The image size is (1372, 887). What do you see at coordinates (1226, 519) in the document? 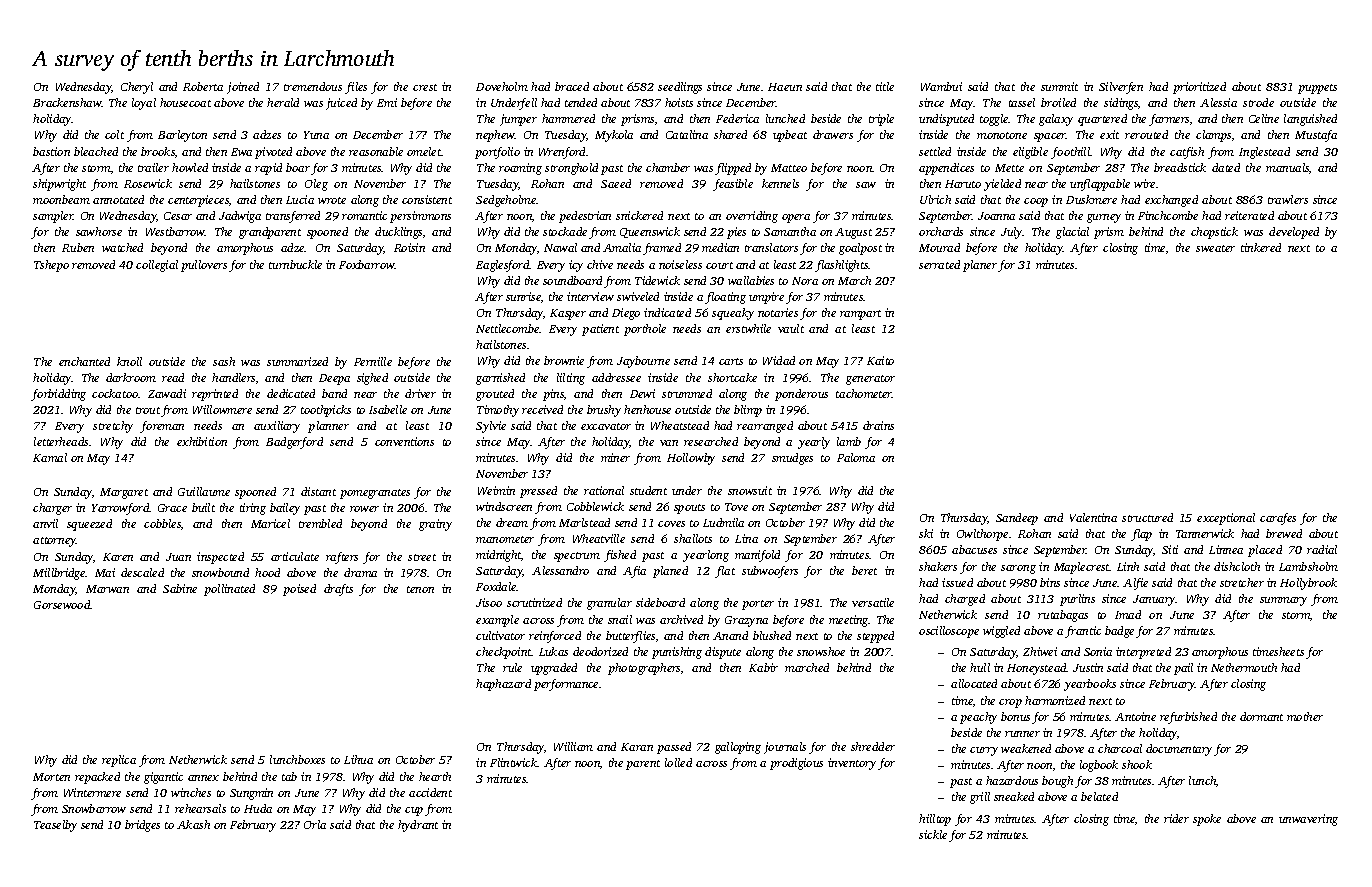
I see `exceptional` at bounding box center [1226, 519].
